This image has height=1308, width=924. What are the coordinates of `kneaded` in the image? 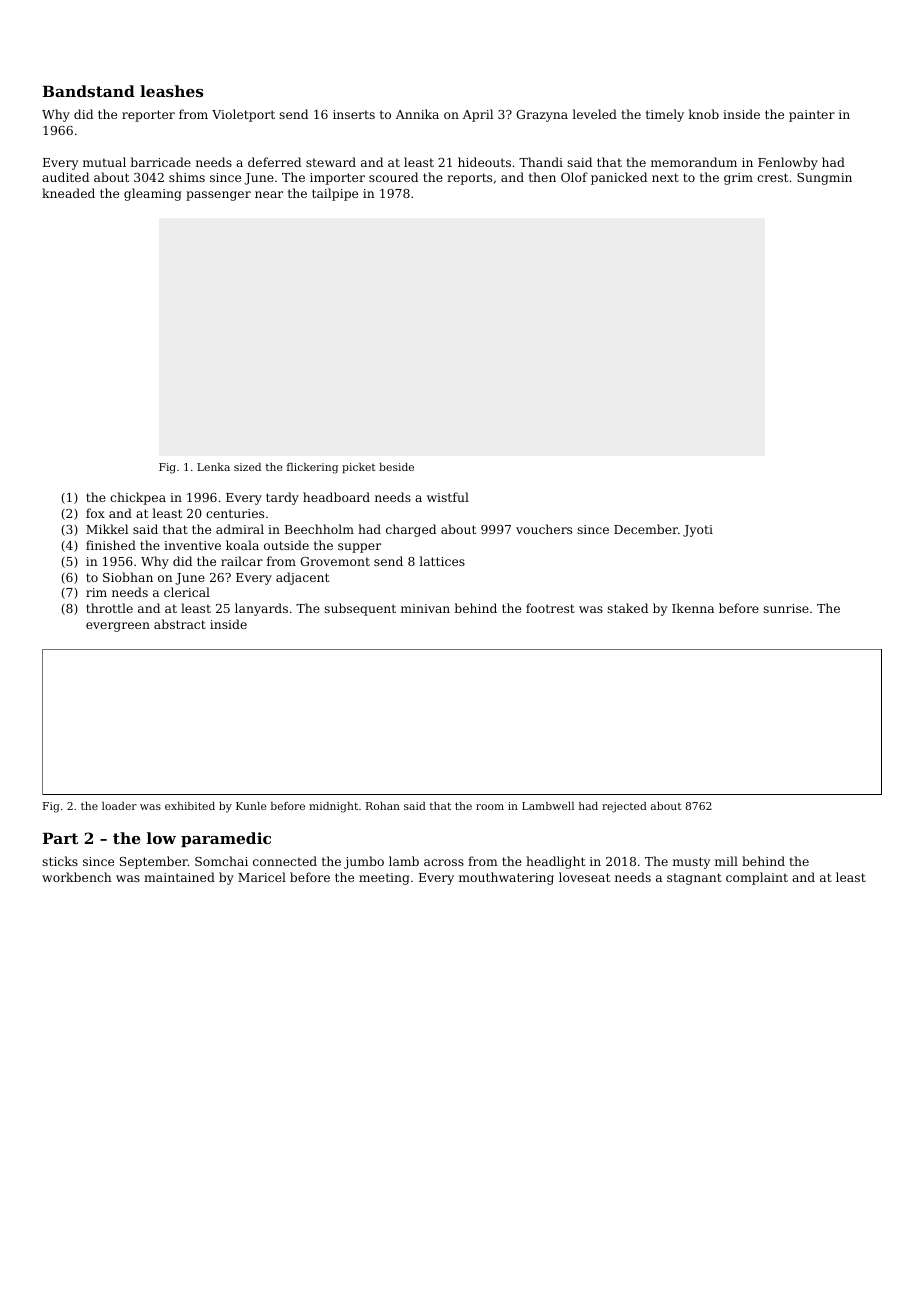 It's located at (68, 193).
